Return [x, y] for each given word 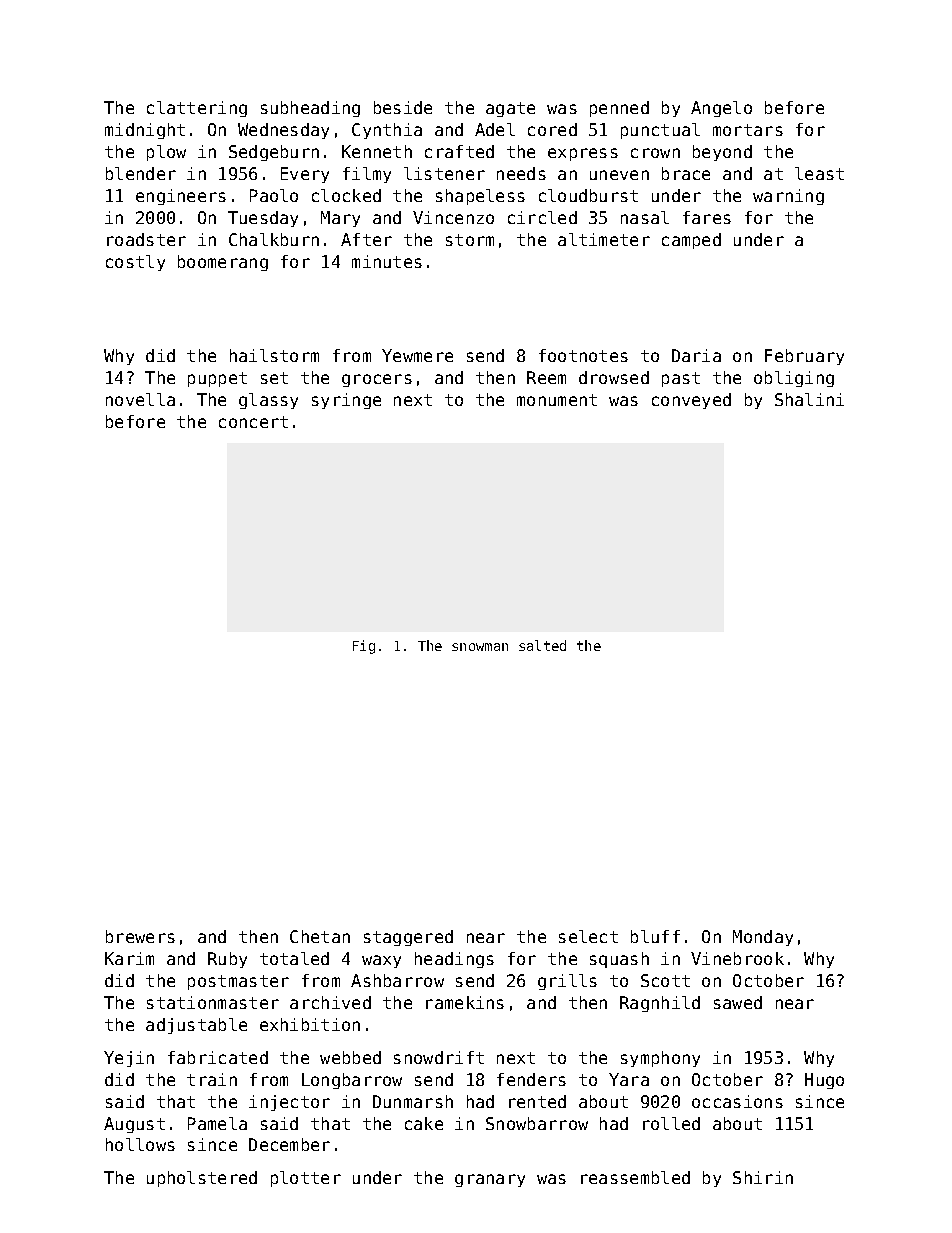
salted [542, 645]
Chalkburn [274, 239]
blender [141, 173]
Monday [763, 938]
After [366, 239]
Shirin [763, 1177]
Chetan [320, 936]
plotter [306, 1179]
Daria [696, 355]
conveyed [691, 401]
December [289, 1144]
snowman [480, 647]
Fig [364, 647]
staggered [408, 938]
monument [557, 400]
